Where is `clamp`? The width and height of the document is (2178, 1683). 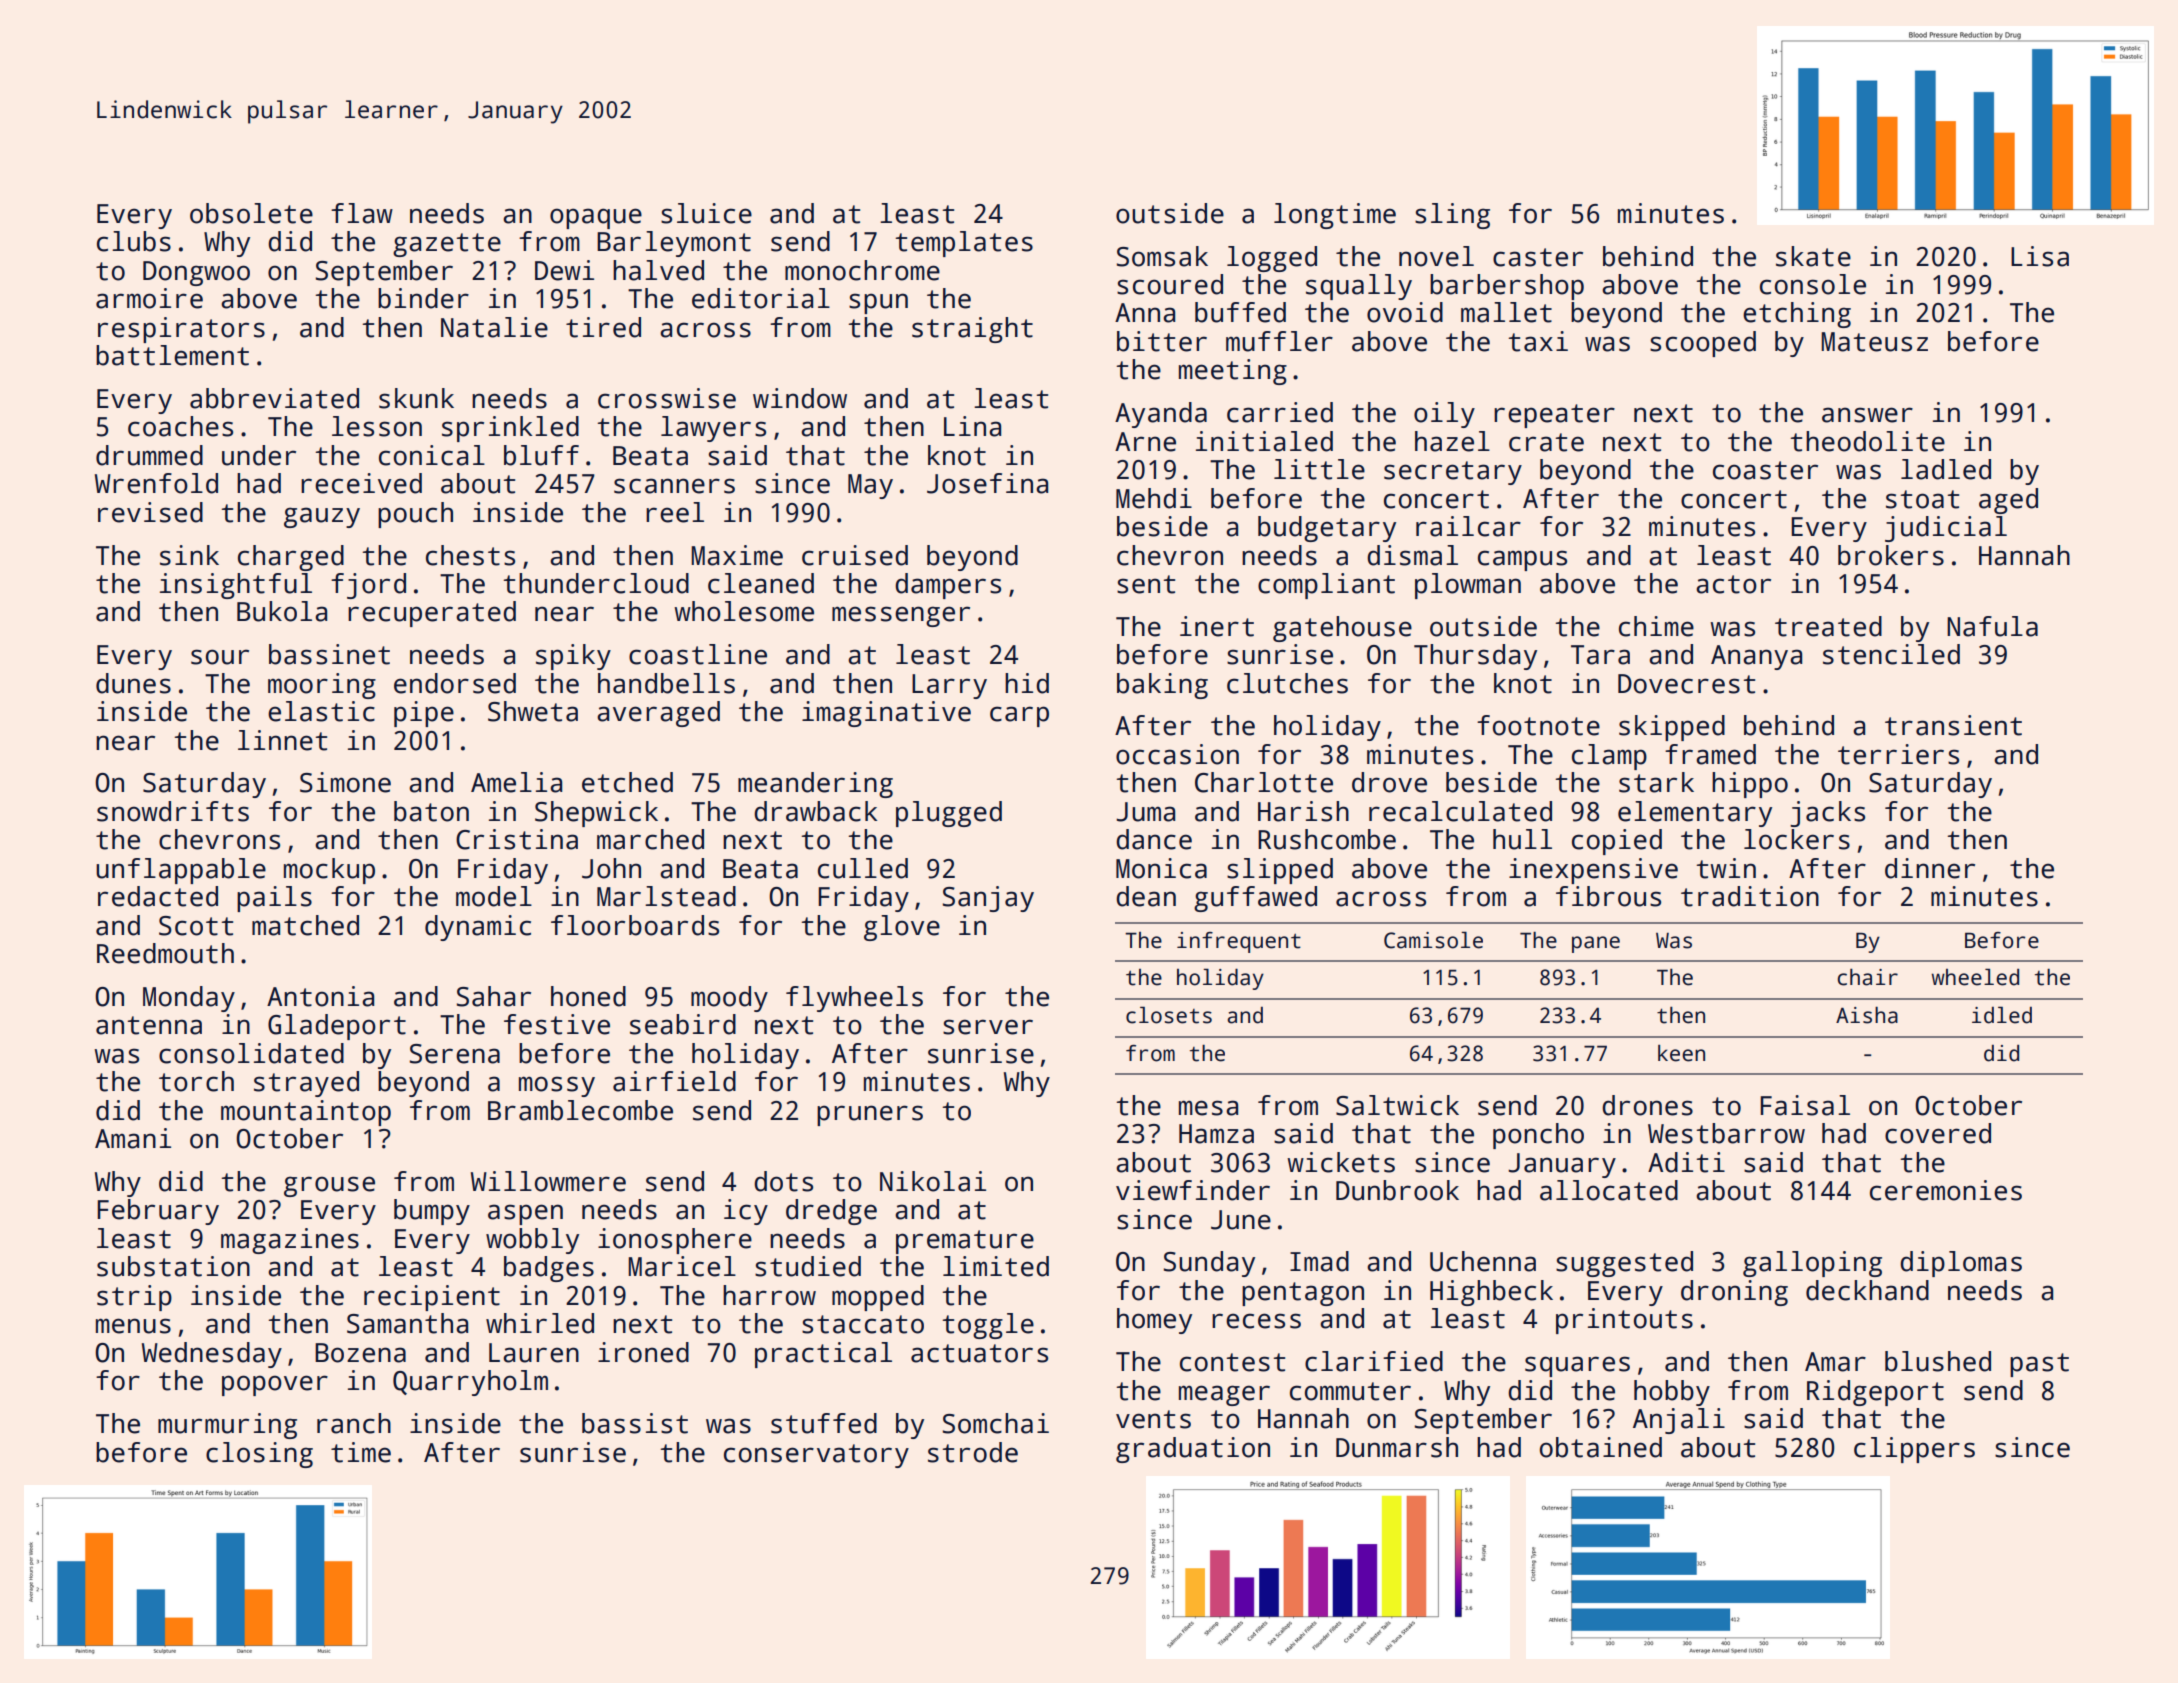
clamp is located at coordinates (1609, 757).
